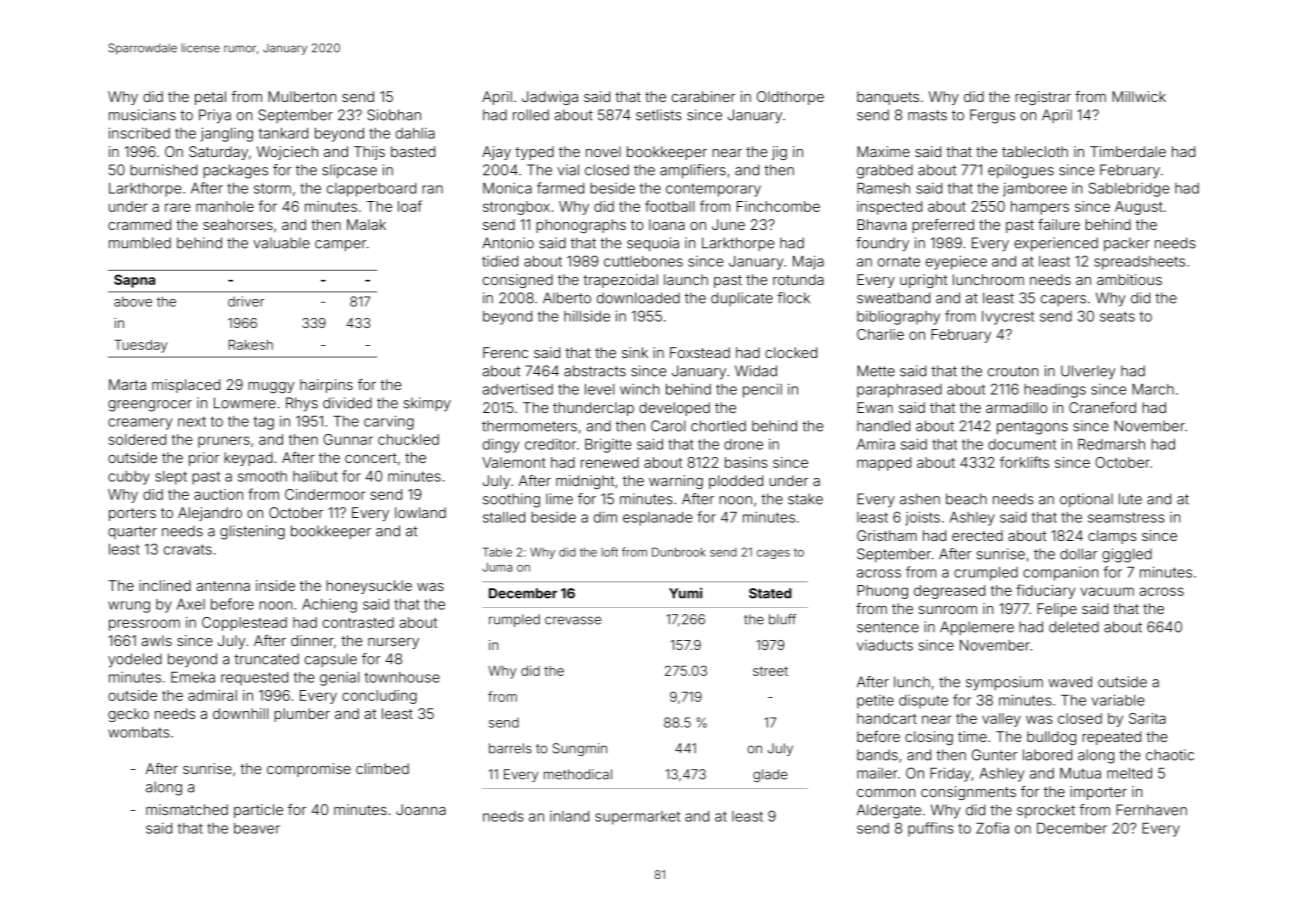  What do you see at coordinates (703, 96) in the page?
I see `carabiner` at bounding box center [703, 96].
